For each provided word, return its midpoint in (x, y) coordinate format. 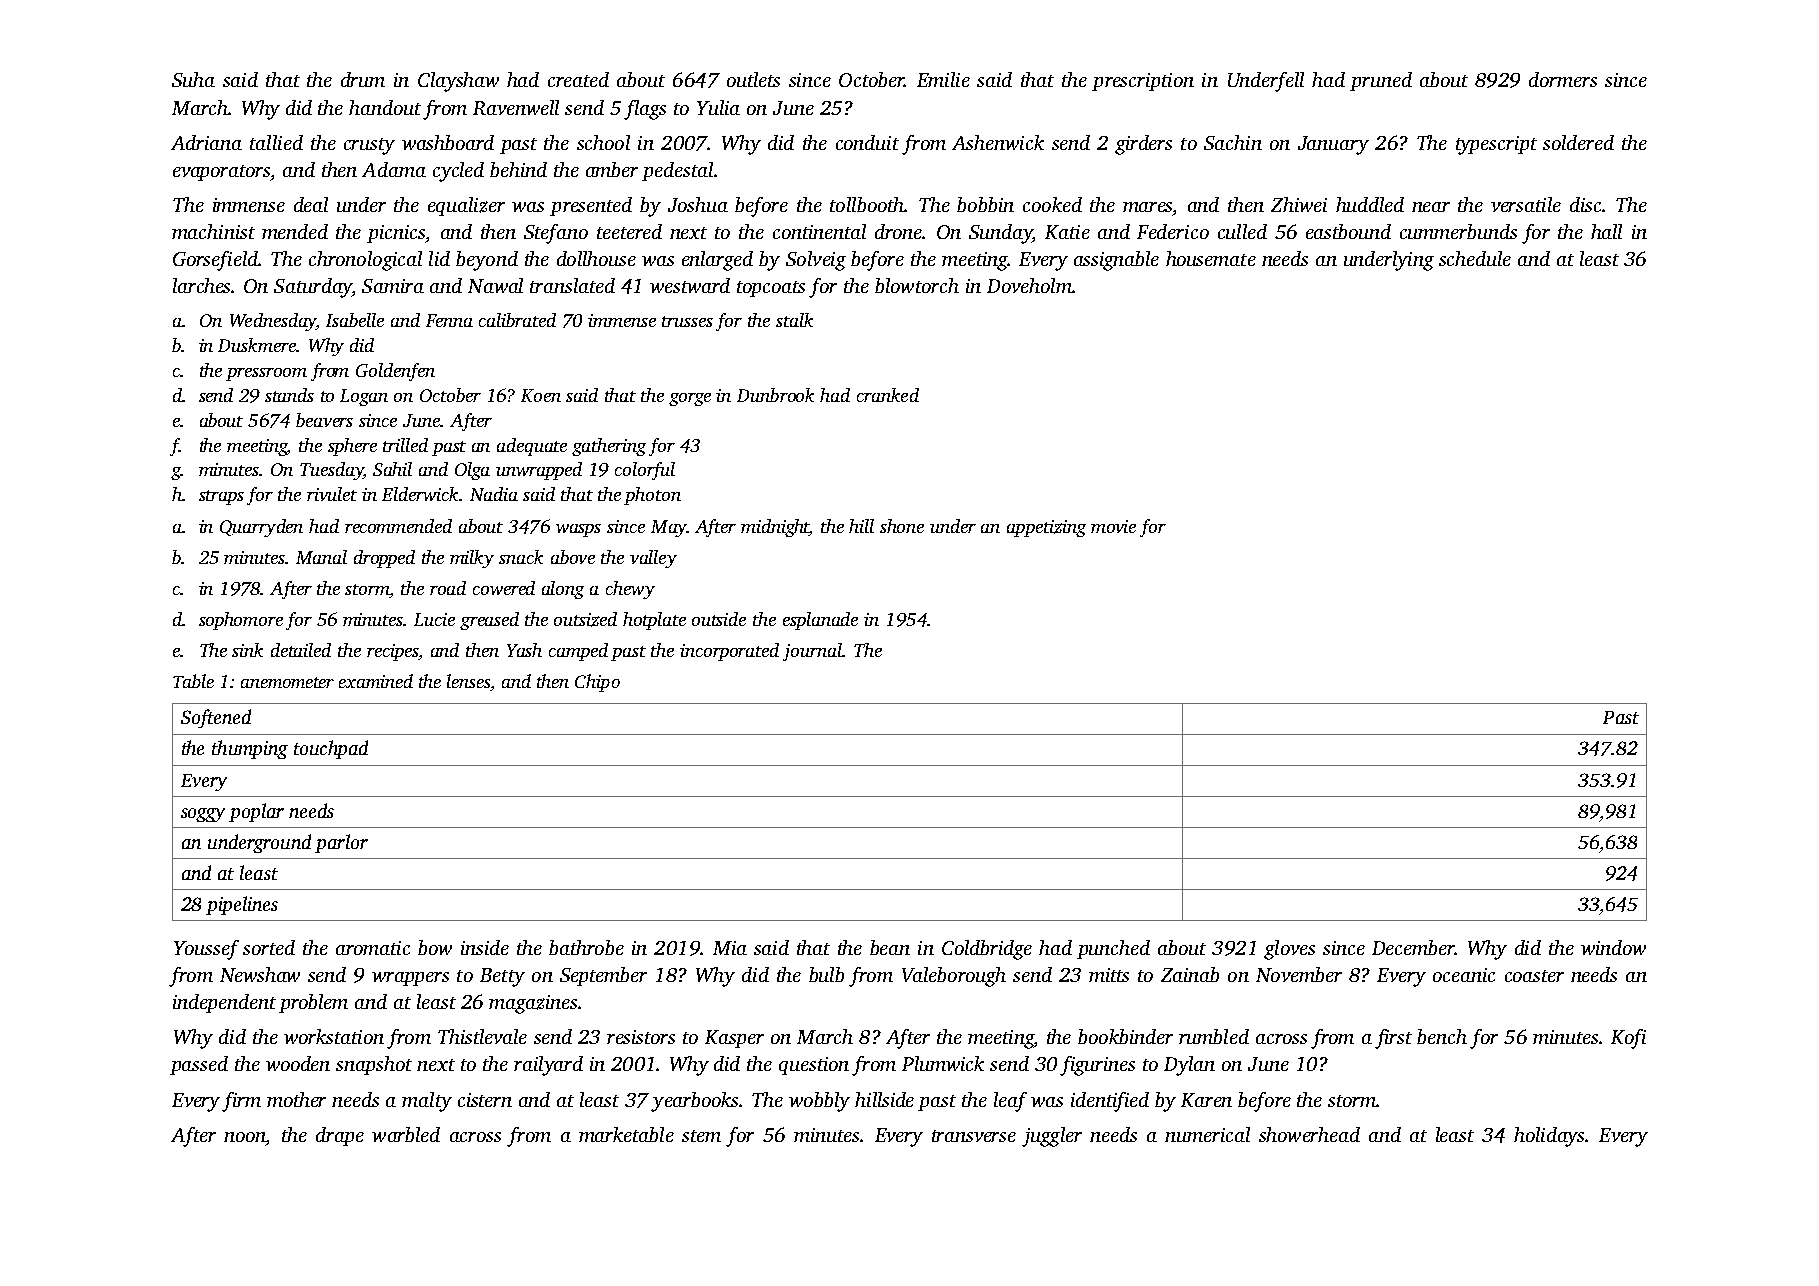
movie (1113, 526)
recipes (393, 652)
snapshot (374, 1065)
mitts (1109, 975)
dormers (1563, 79)
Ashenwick (998, 142)
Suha (193, 79)
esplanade (820, 621)
